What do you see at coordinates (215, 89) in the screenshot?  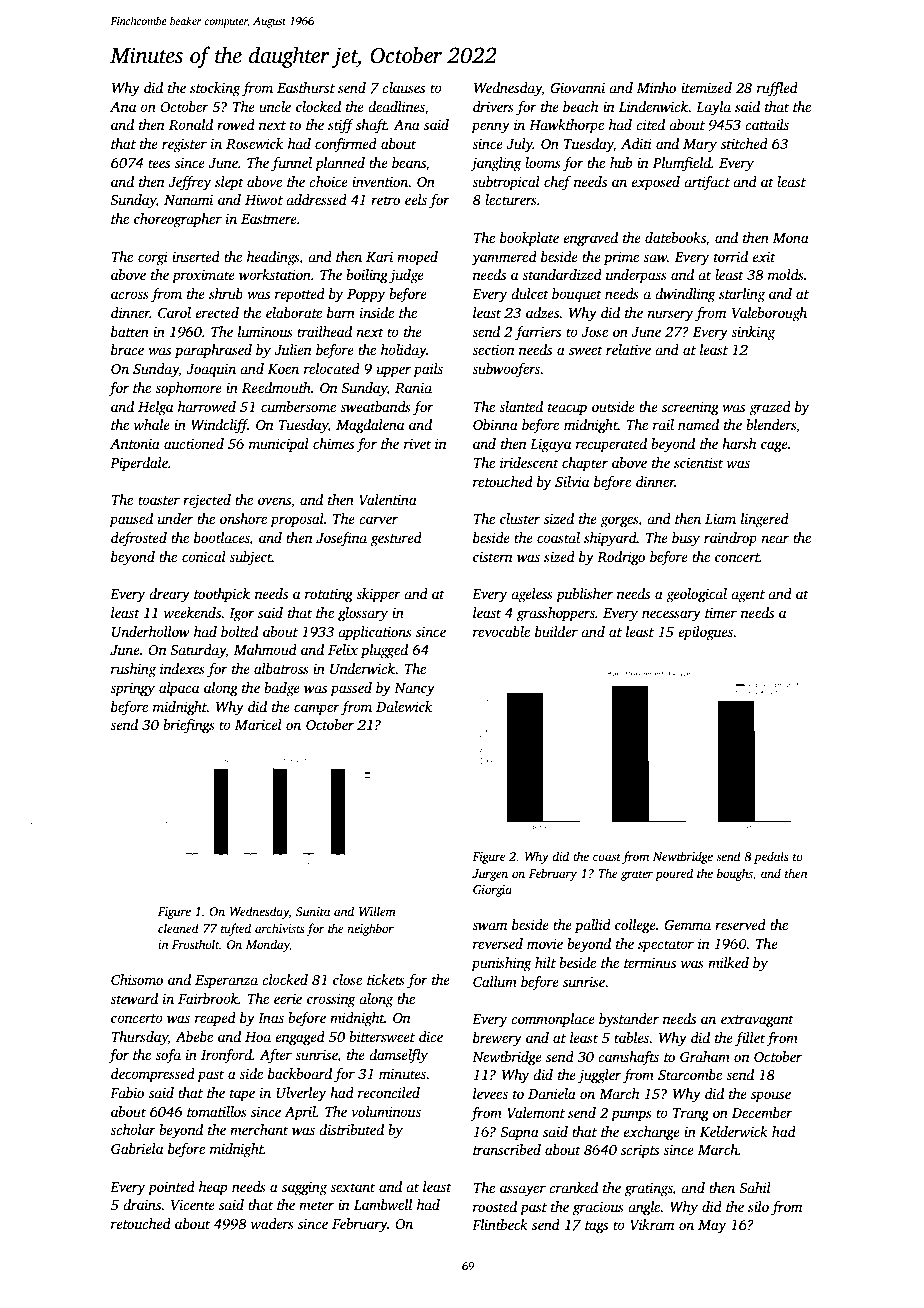 I see `stocking` at bounding box center [215, 89].
